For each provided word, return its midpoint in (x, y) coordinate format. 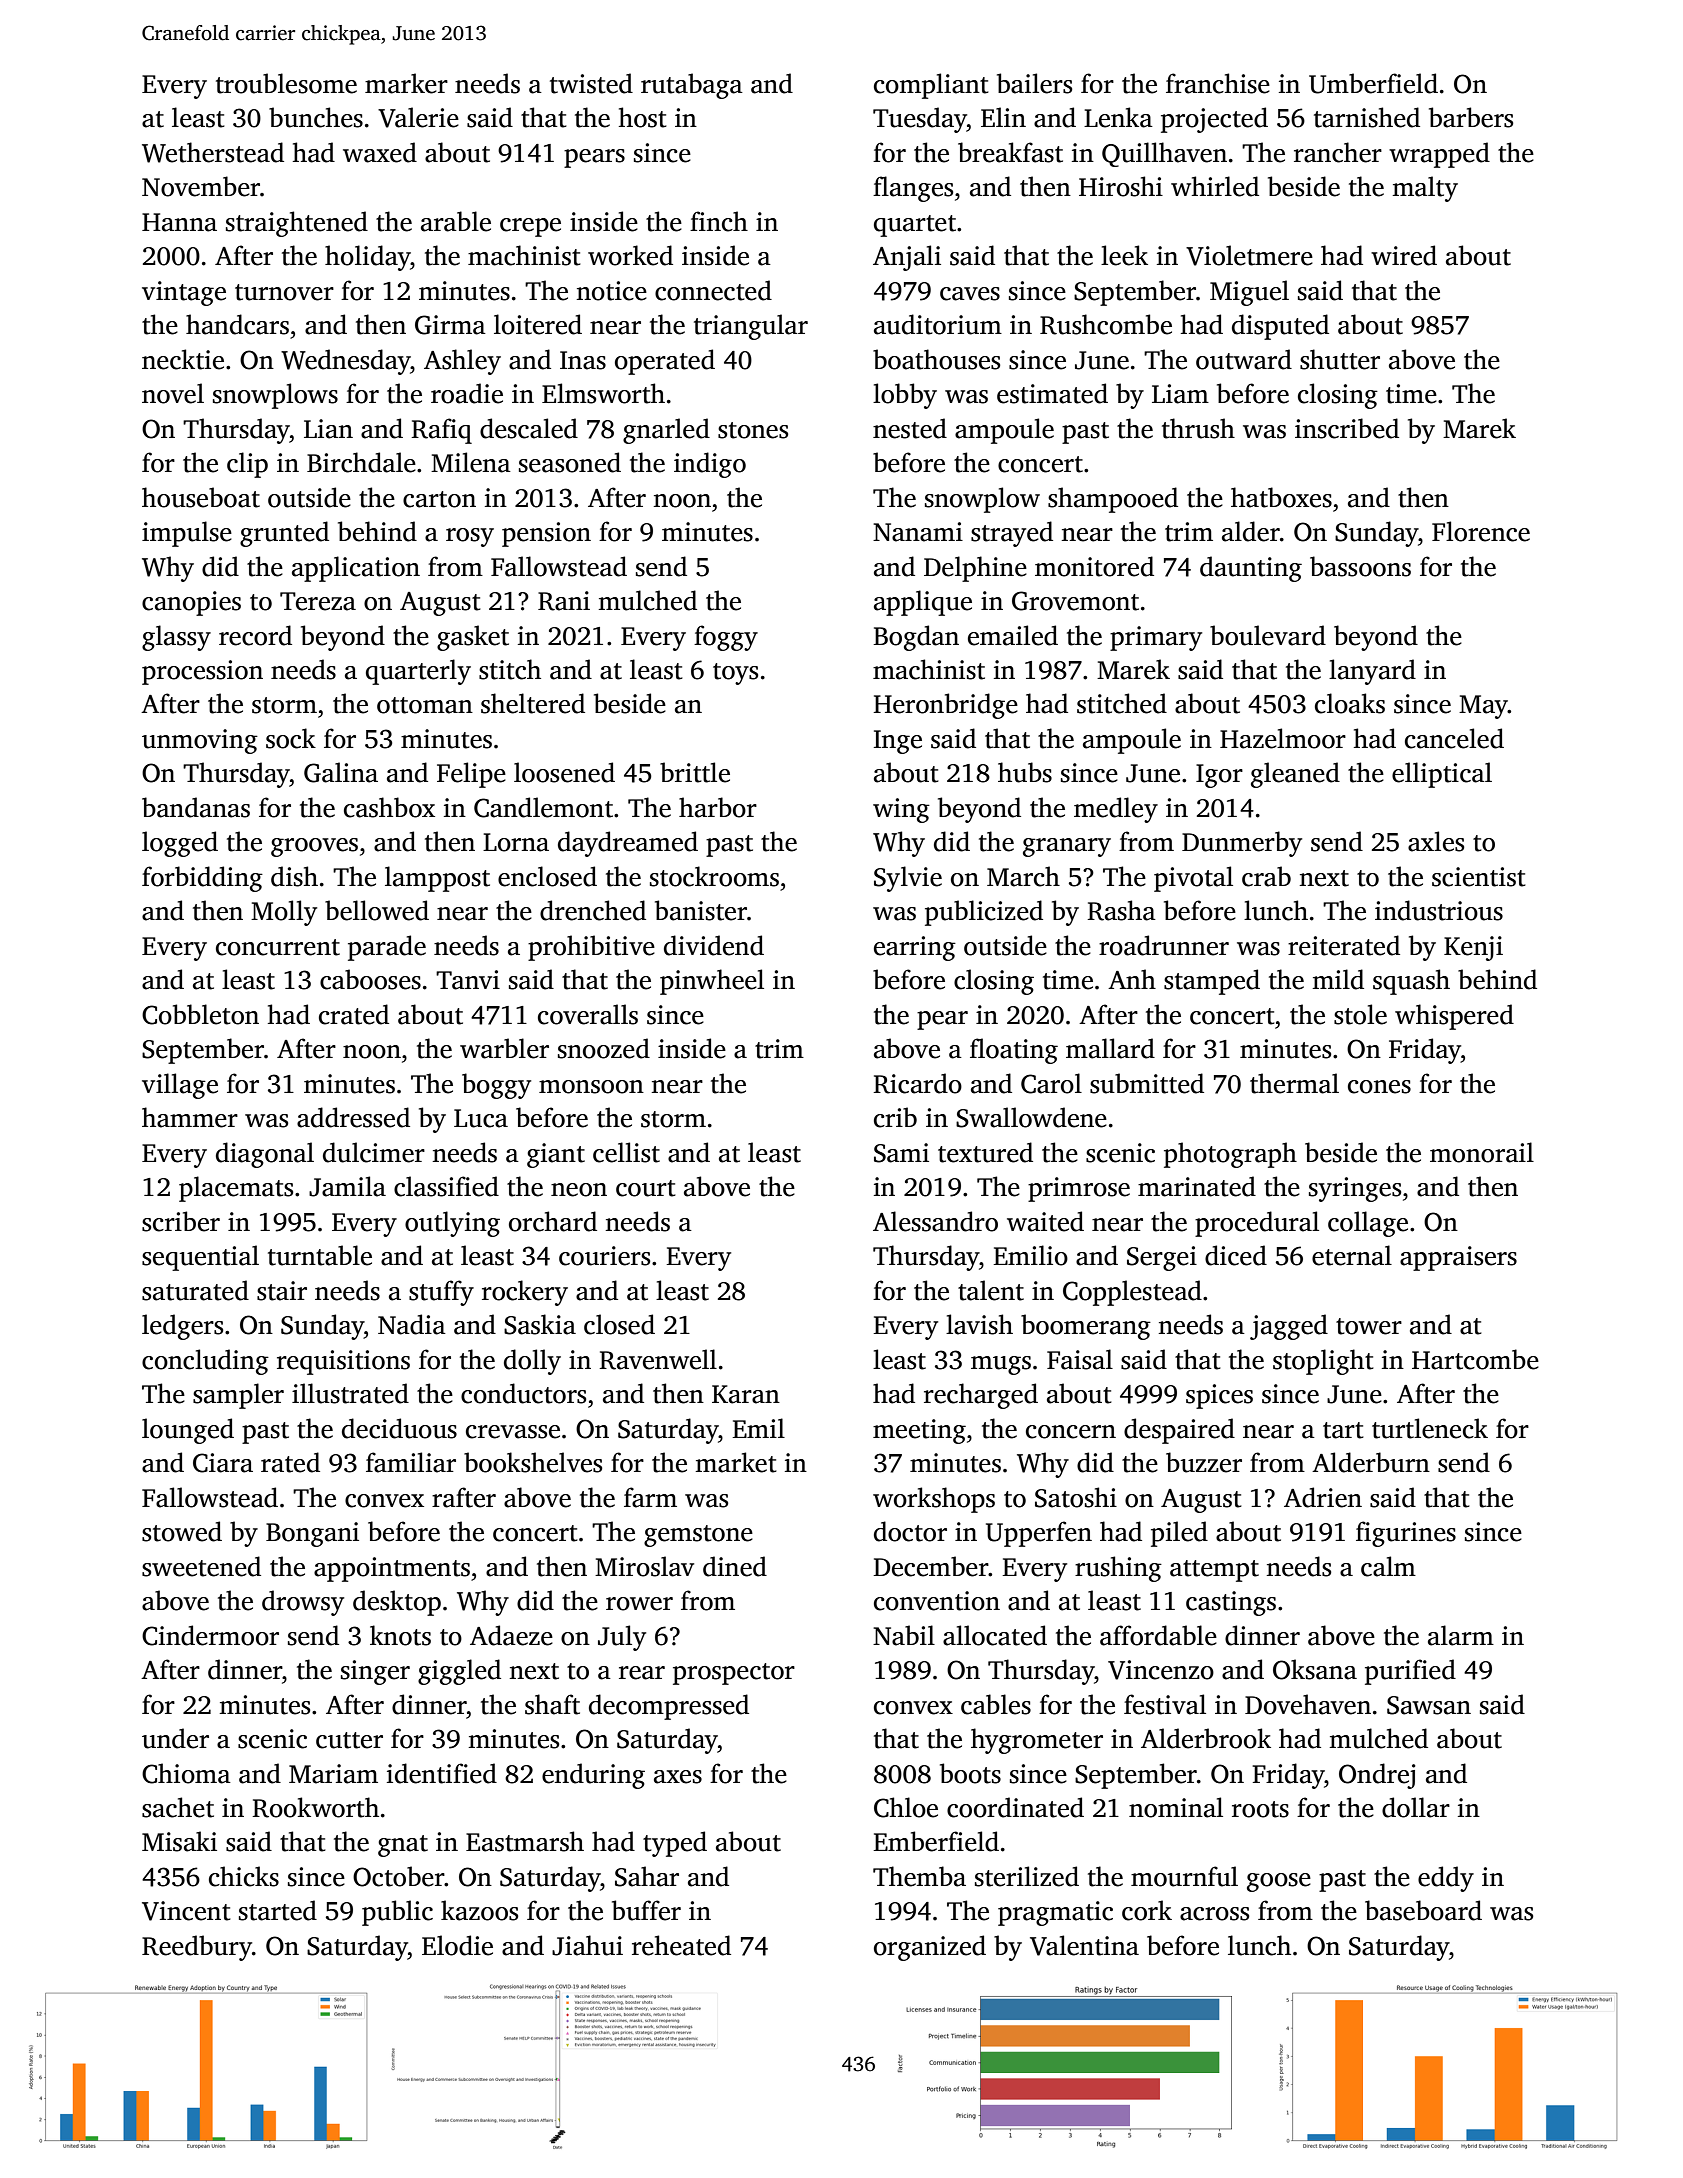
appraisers (1458, 1258)
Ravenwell (658, 1359)
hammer (190, 1117)
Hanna (179, 222)
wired (1404, 255)
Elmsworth (603, 393)
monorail (1482, 1152)
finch (719, 221)
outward (1244, 359)
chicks (244, 1876)
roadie (467, 393)
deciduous (399, 1428)
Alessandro (935, 1221)
